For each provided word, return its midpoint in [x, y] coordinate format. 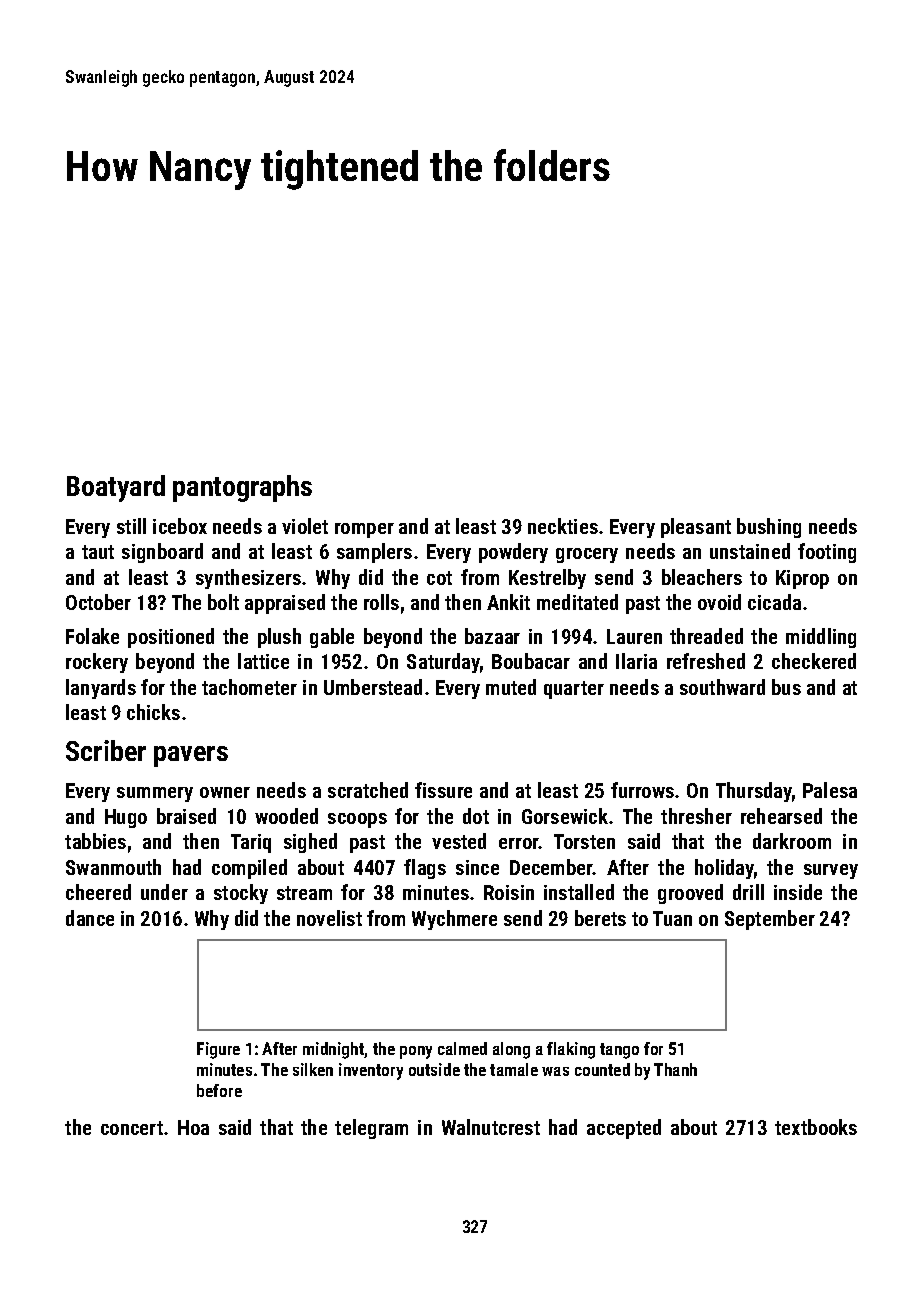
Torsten [584, 841]
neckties [563, 526]
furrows [642, 790]
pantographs [242, 488]
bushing [769, 528]
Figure [218, 1050]
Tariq [251, 843]
